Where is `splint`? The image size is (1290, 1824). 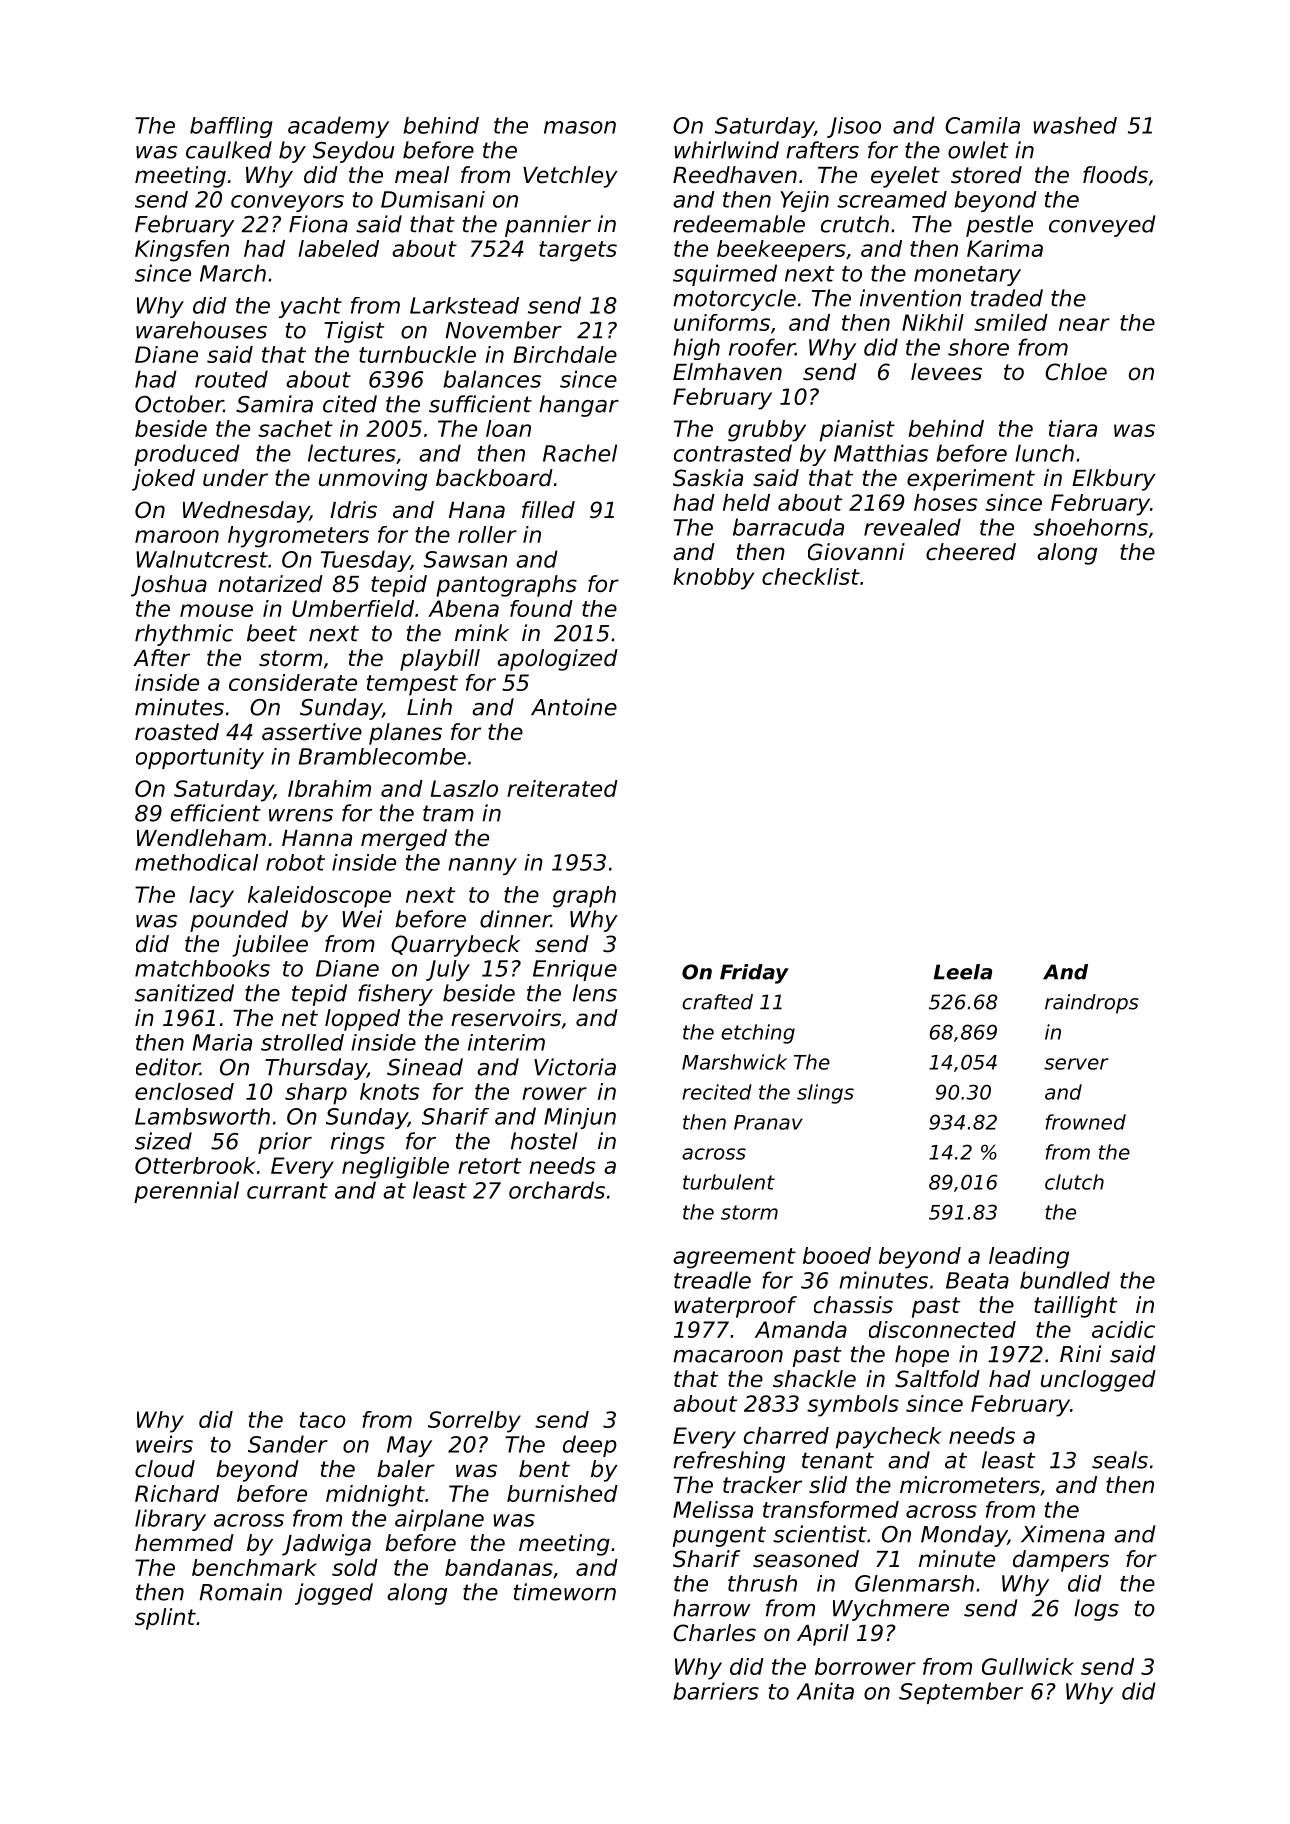 splint is located at coordinates (165, 1619).
